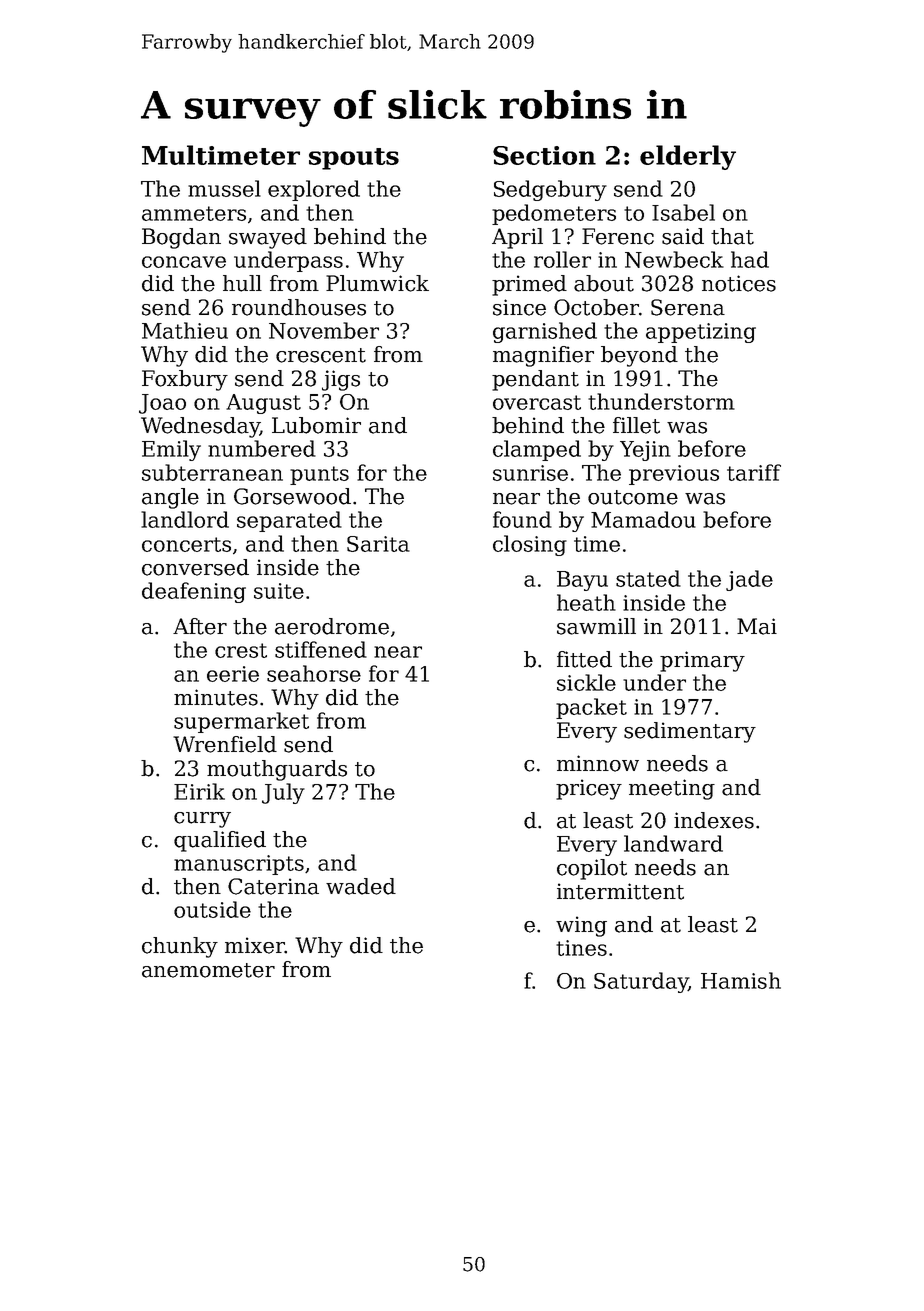  What do you see at coordinates (233, 674) in the screenshot?
I see `eerie` at bounding box center [233, 674].
